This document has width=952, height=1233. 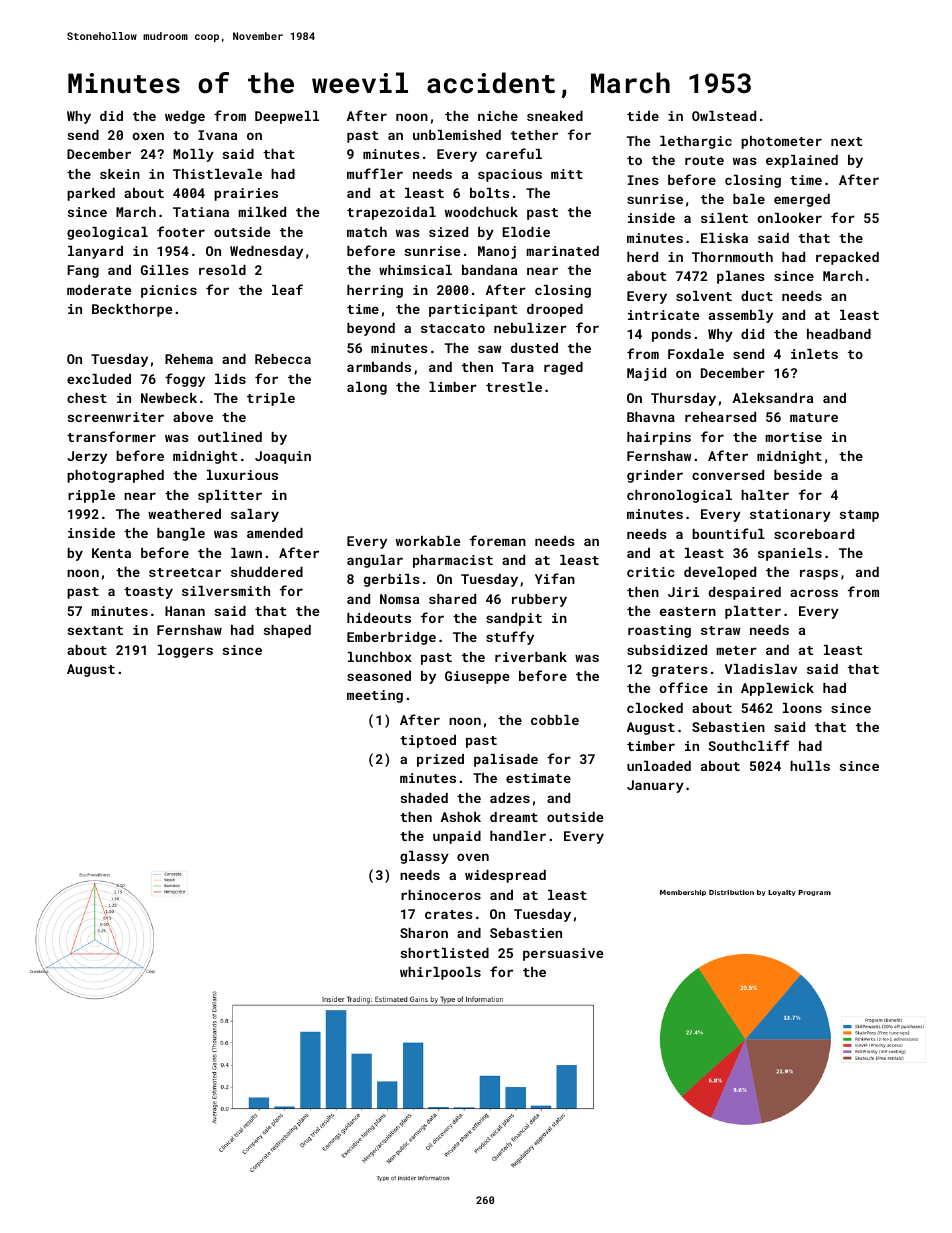 What do you see at coordinates (424, 933) in the document?
I see `Sharon` at bounding box center [424, 933].
